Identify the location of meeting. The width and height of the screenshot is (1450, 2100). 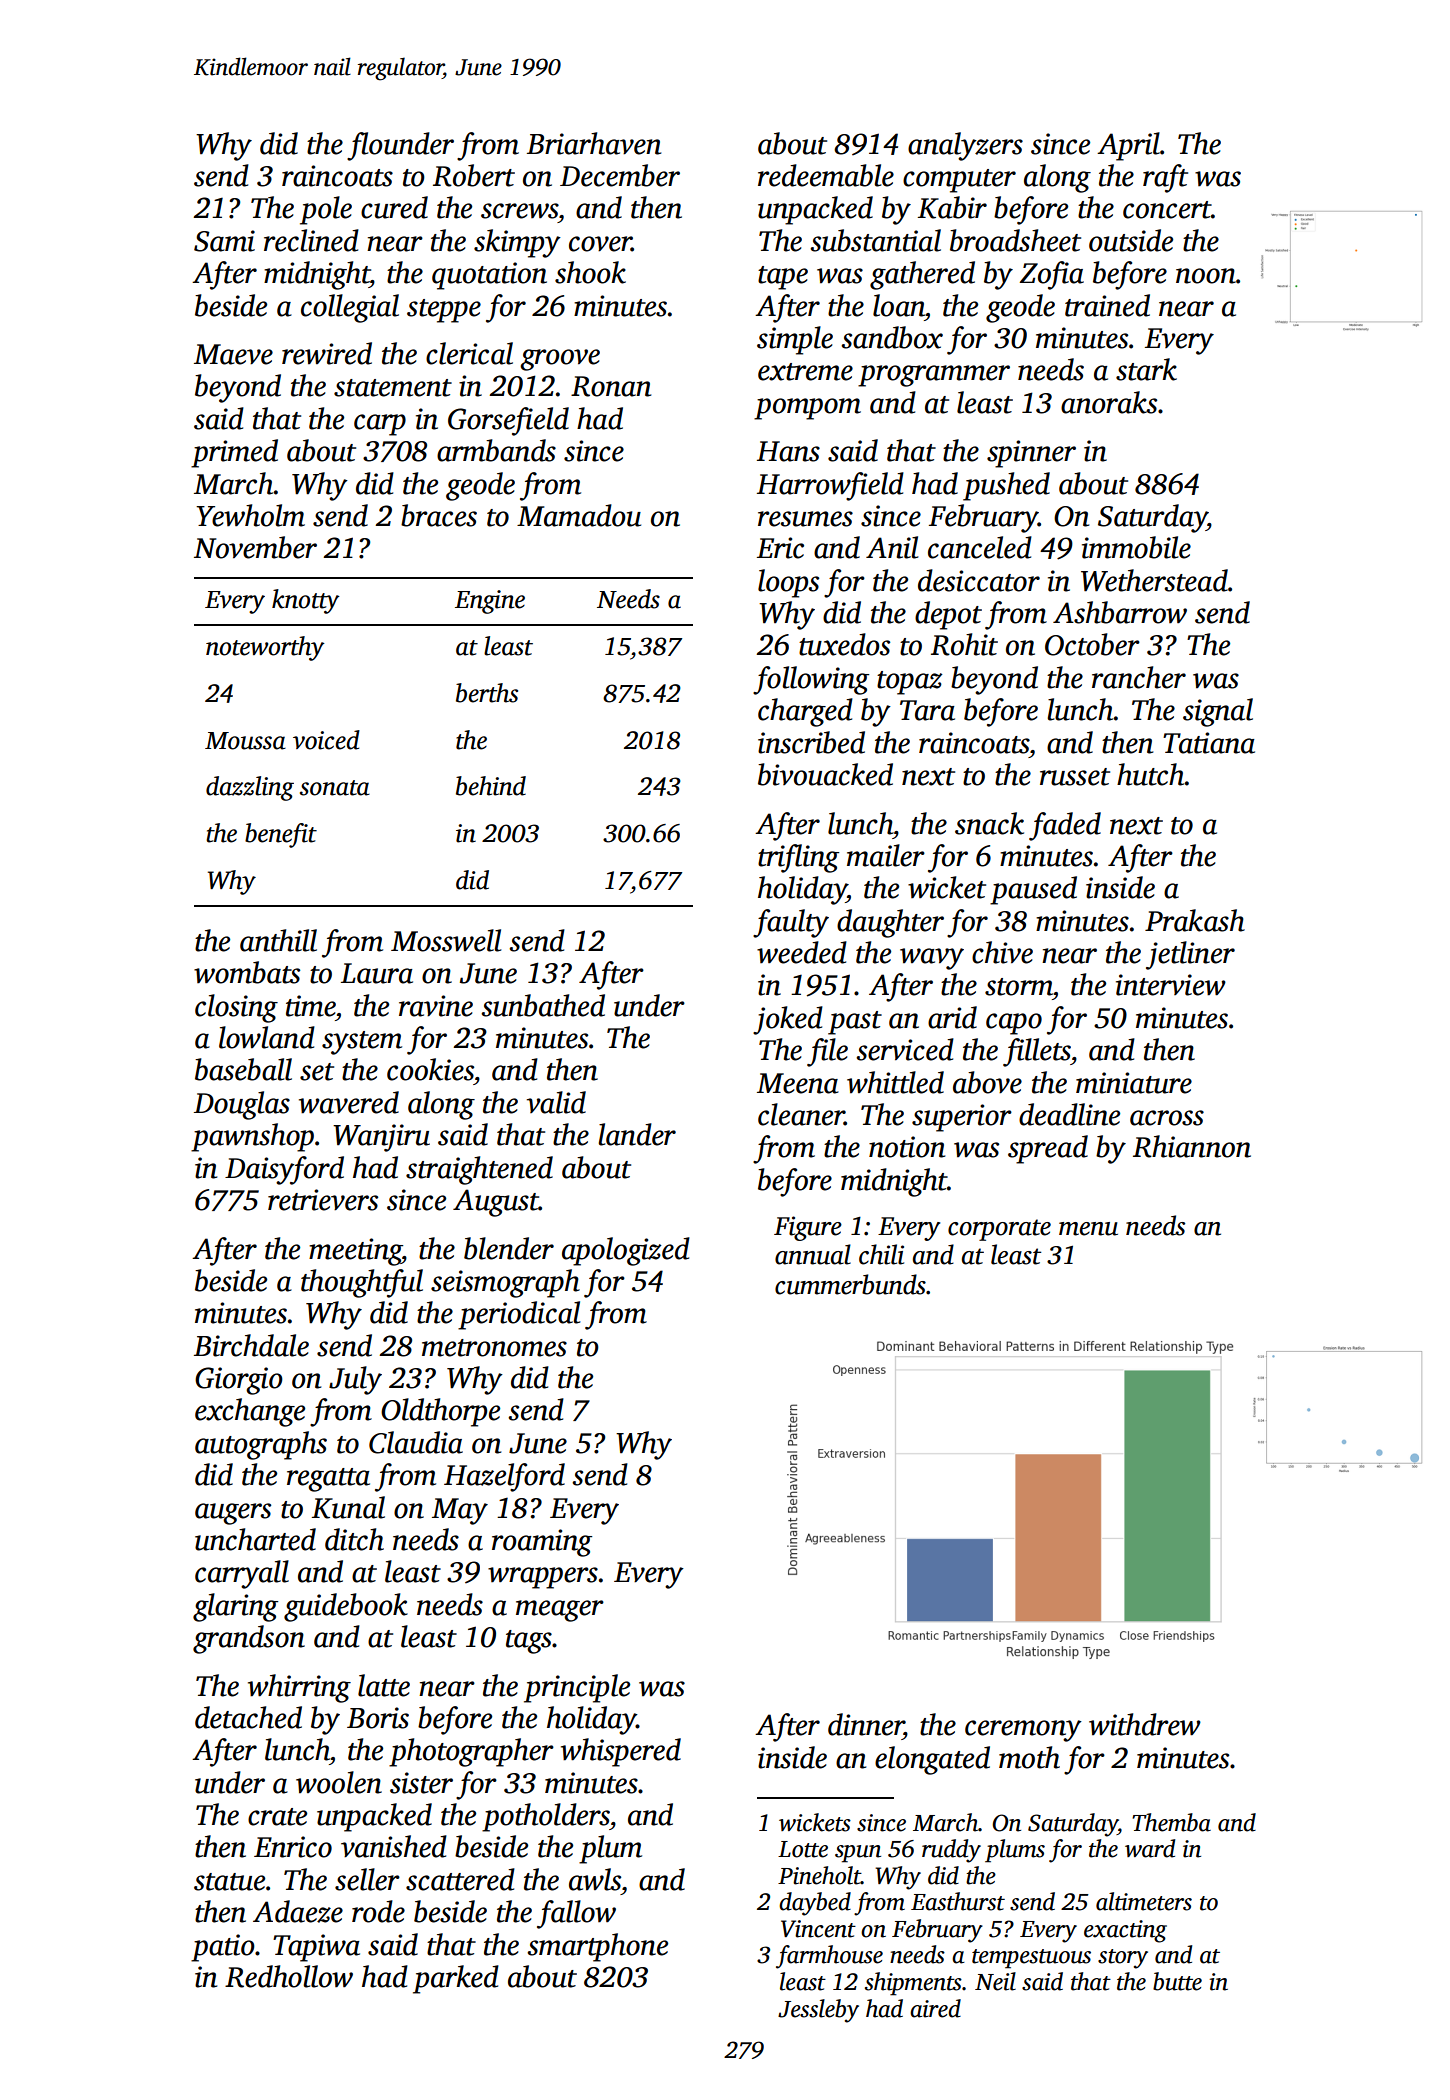
(355, 1252).
